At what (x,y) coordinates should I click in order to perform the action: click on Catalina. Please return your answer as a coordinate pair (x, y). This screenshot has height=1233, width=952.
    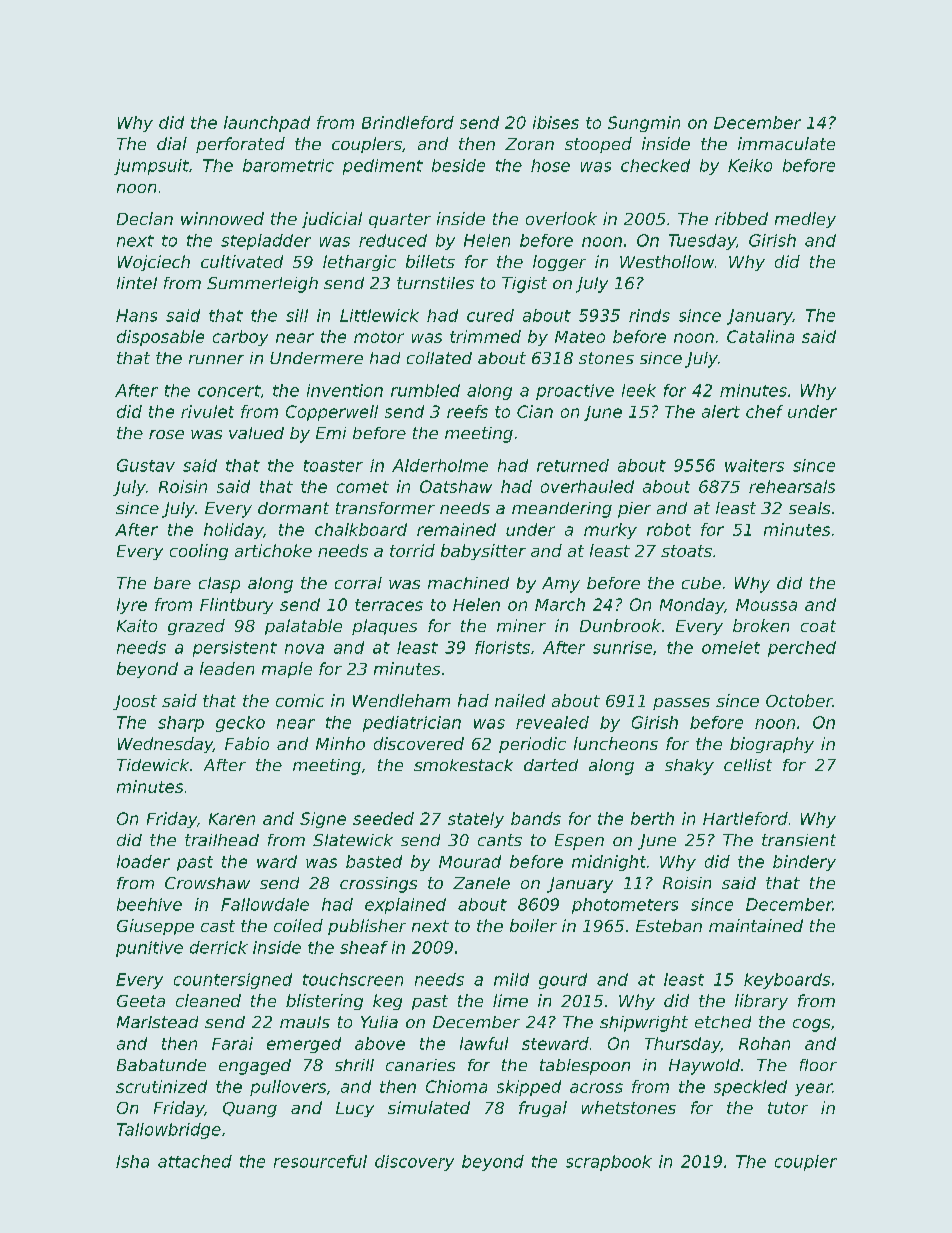
    Looking at the image, I should click on (760, 336).
